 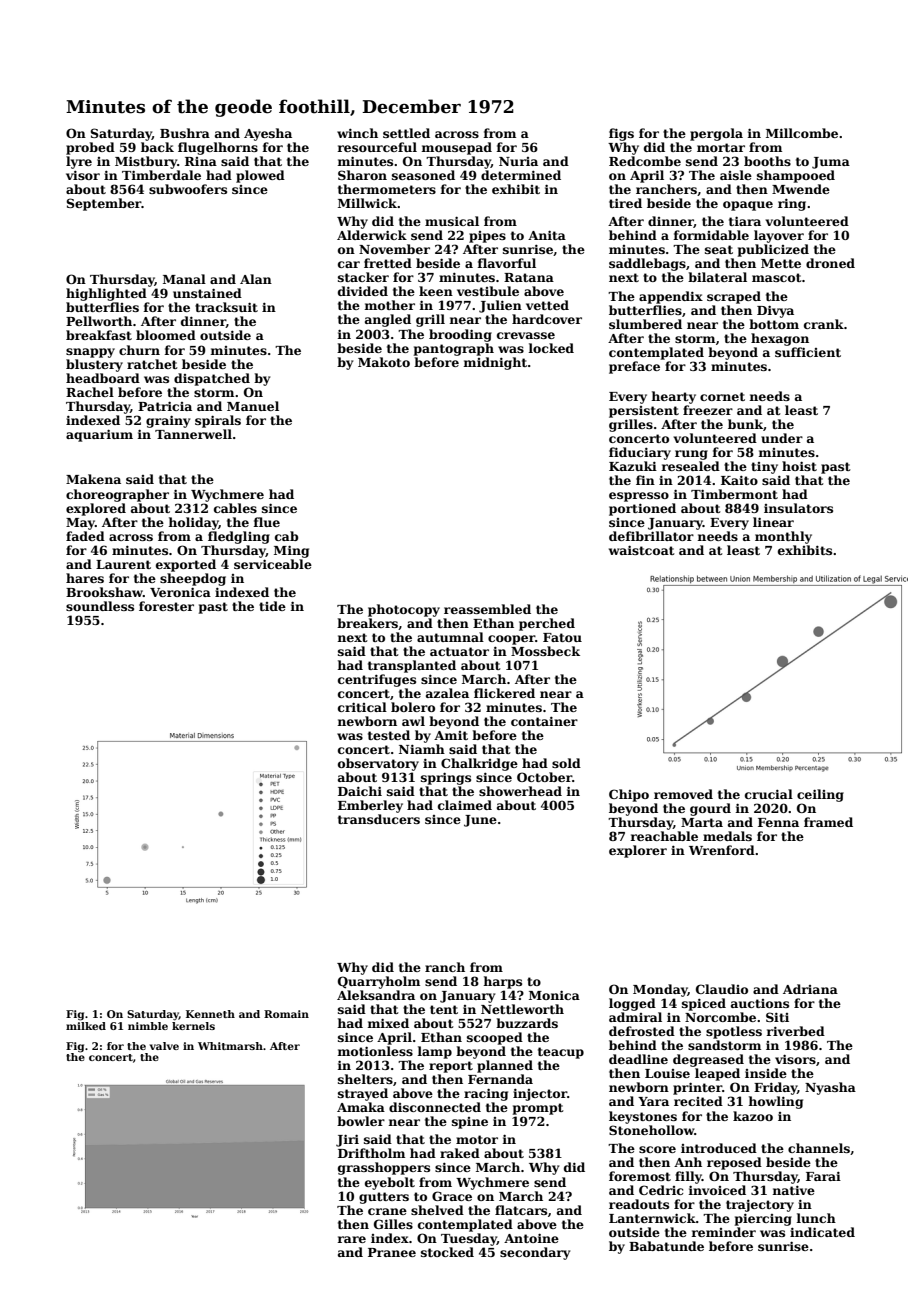 I want to click on Timberdale, so click(x=161, y=175).
